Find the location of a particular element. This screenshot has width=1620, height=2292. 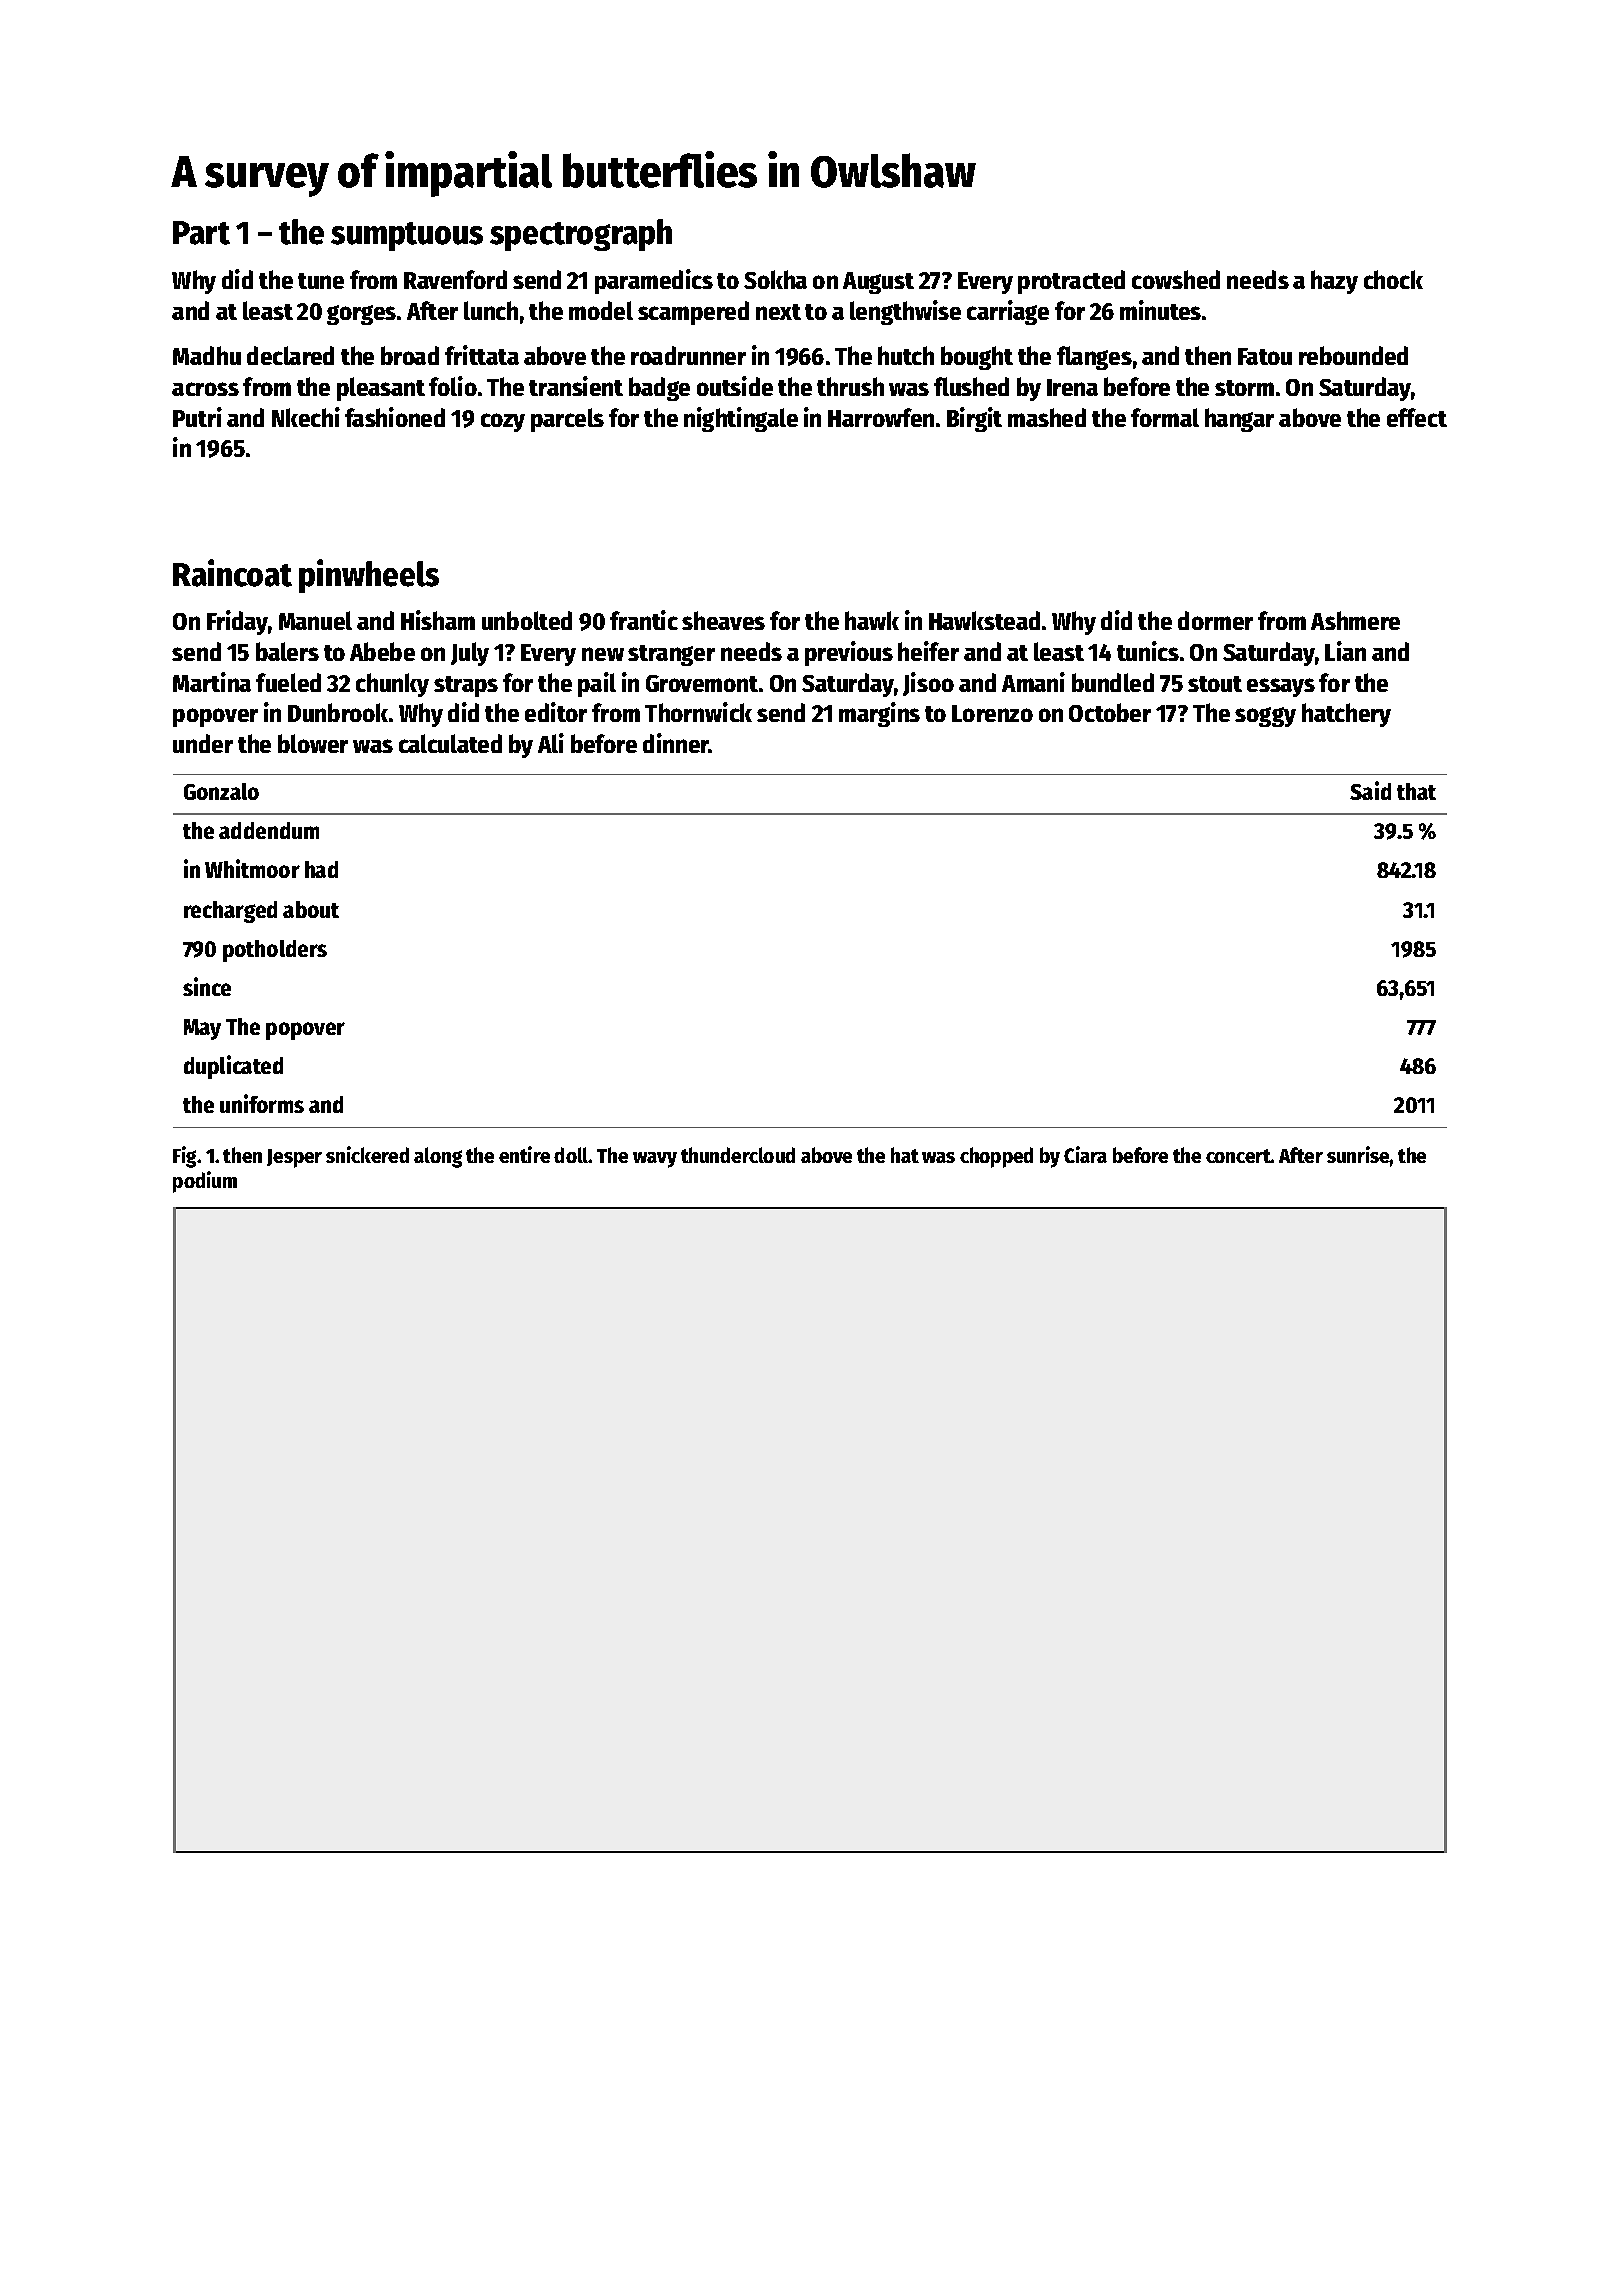

hatchery is located at coordinates (1346, 715).
